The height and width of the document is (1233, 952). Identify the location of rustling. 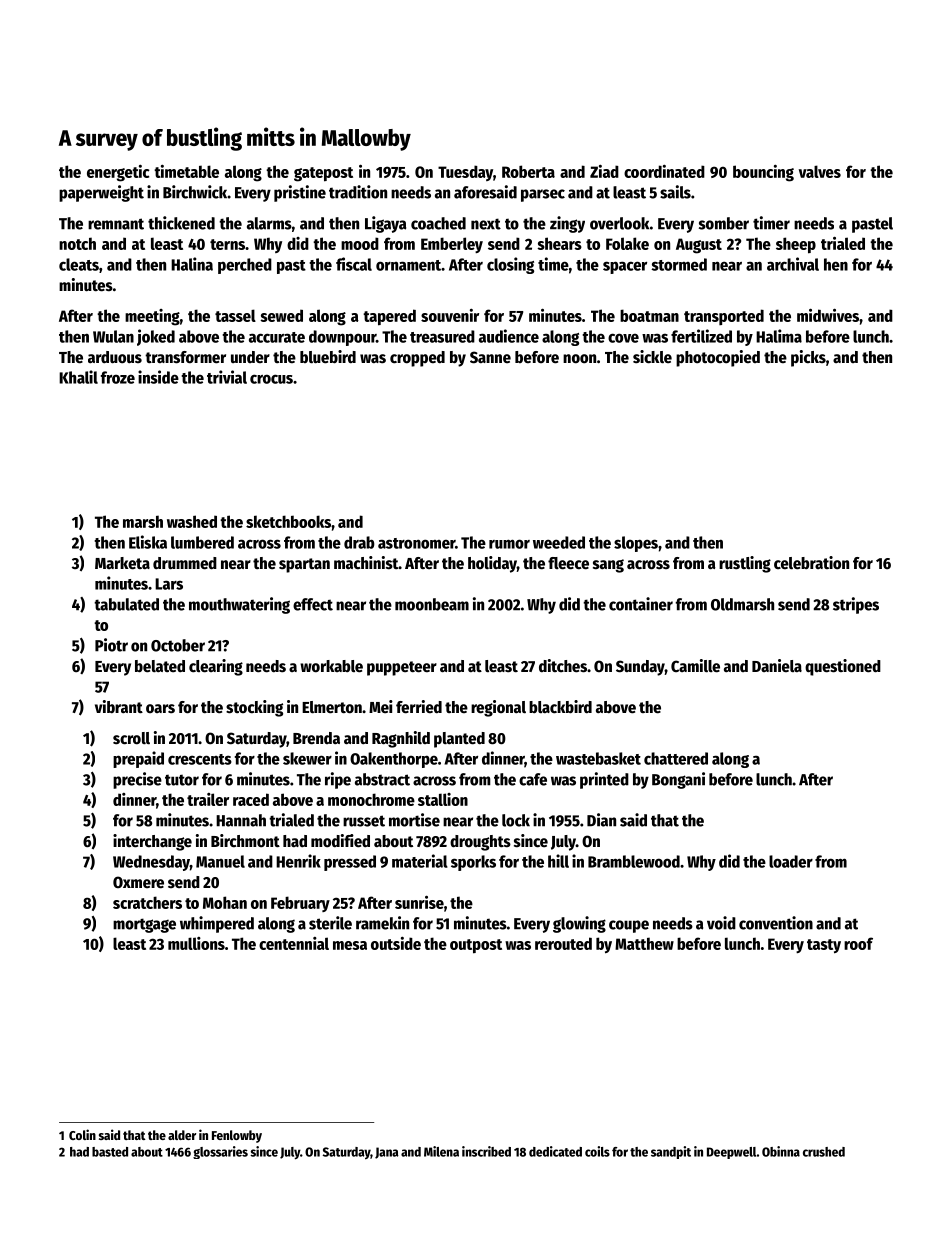
(745, 564).
